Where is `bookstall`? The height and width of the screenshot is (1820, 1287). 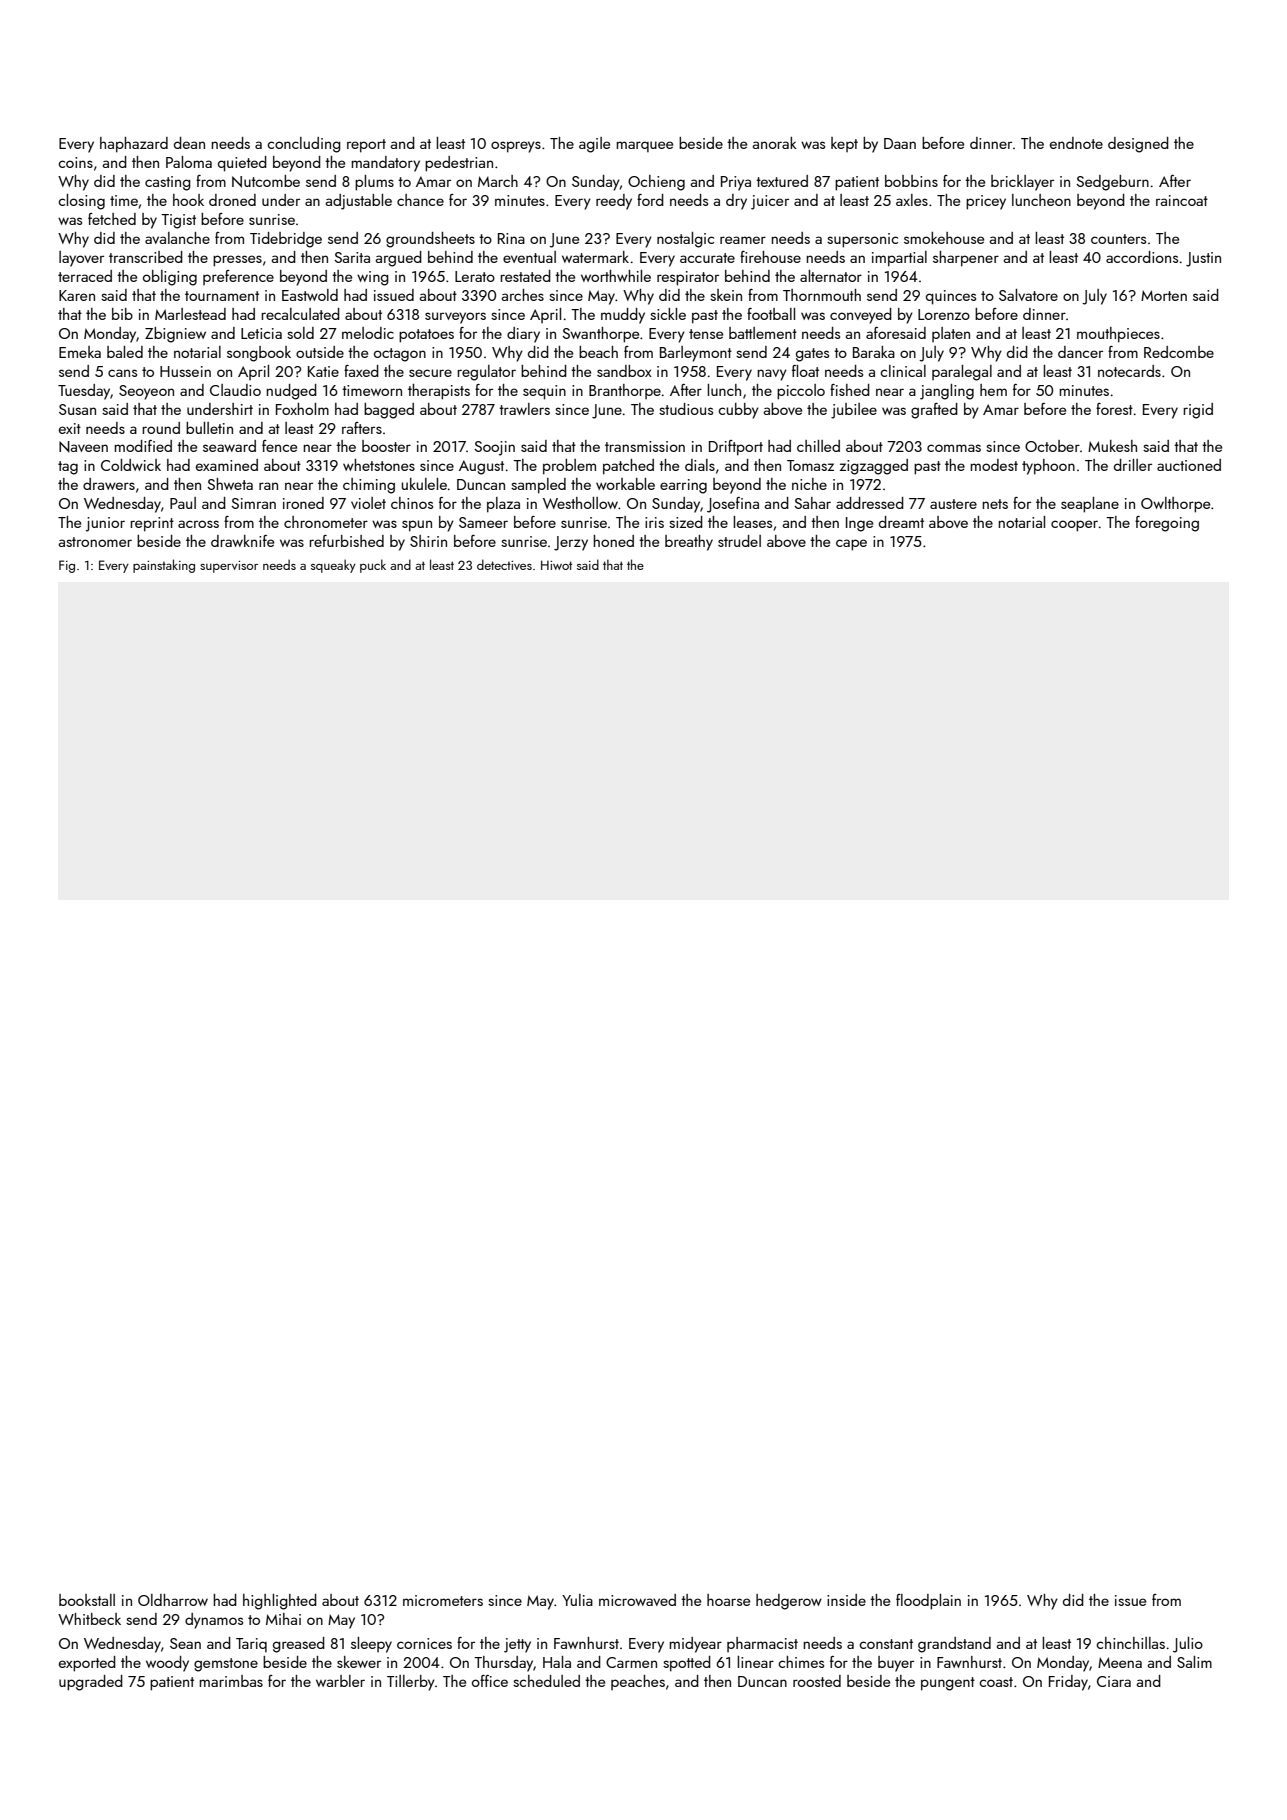 bookstall is located at coordinates (87, 1600).
